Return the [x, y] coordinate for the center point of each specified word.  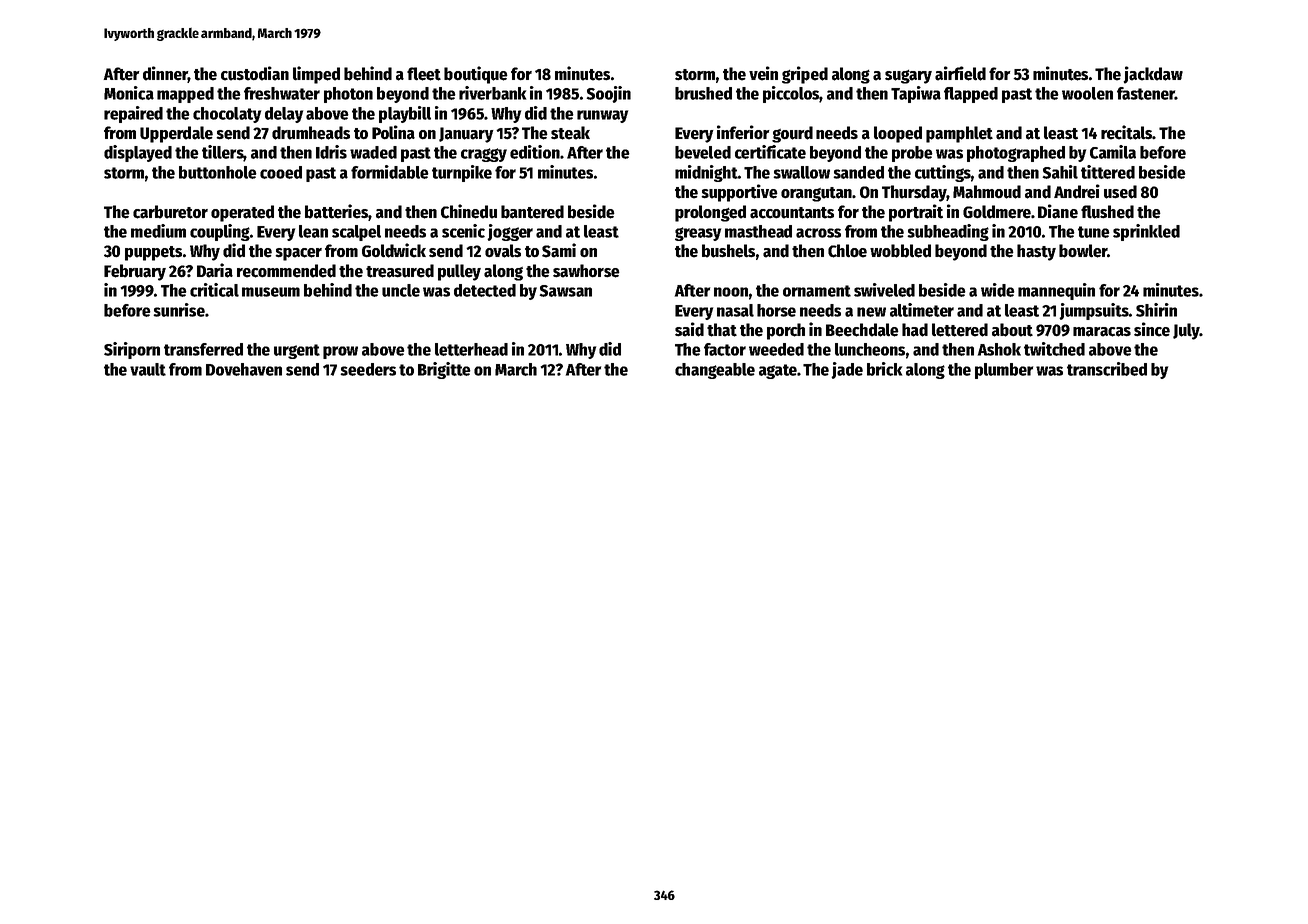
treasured [400, 271]
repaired [133, 114]
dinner [165, 74]
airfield [960, 73]
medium [158, 231]
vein [763, 73]
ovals [503, 251]
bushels [728, 251]
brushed [703, 93]
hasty [1036, 252]
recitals [1127, 132]
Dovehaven [244, 369]
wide [998, 290]
